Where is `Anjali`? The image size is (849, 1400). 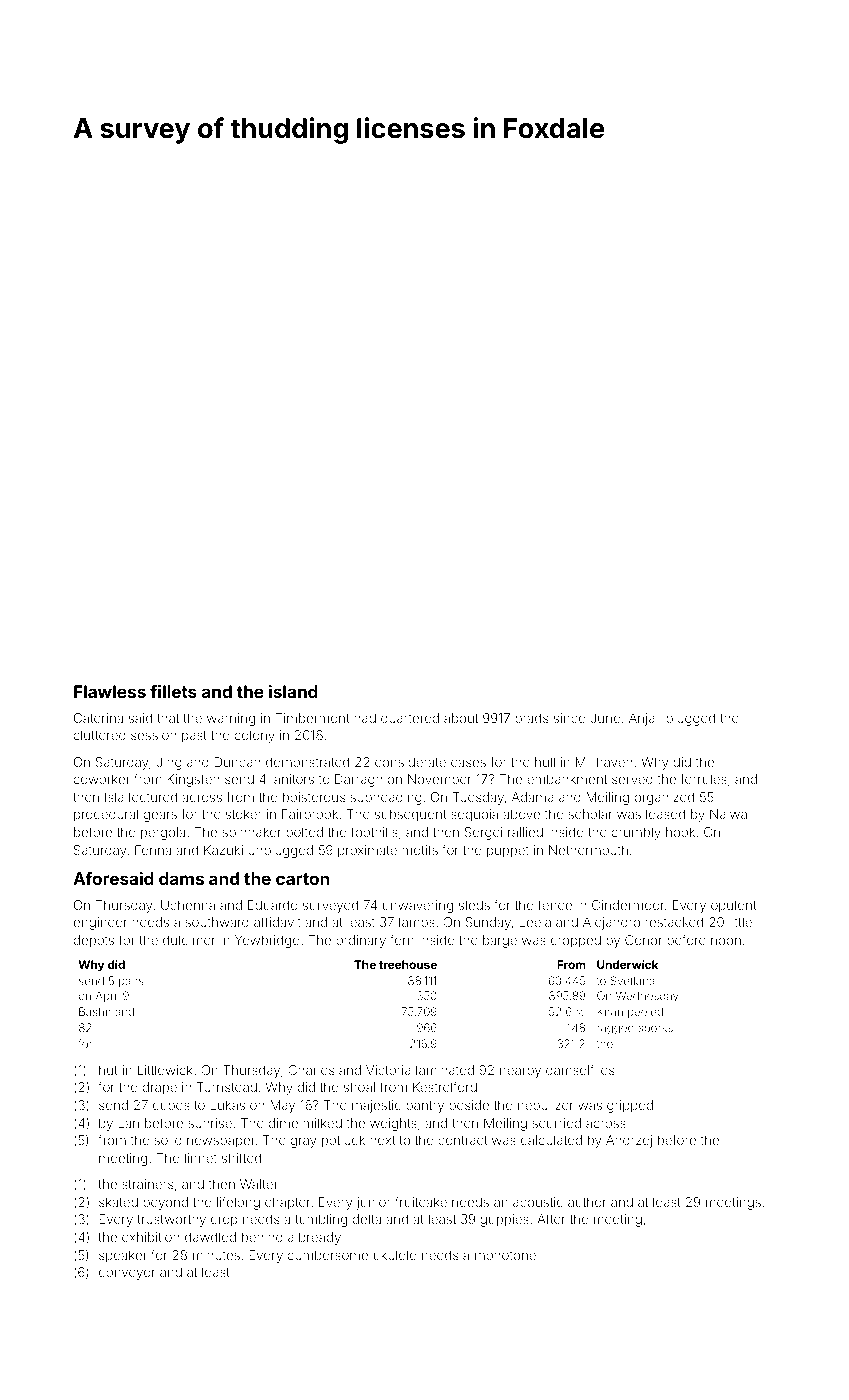
Anjali is located at coordinates (645, 719).
